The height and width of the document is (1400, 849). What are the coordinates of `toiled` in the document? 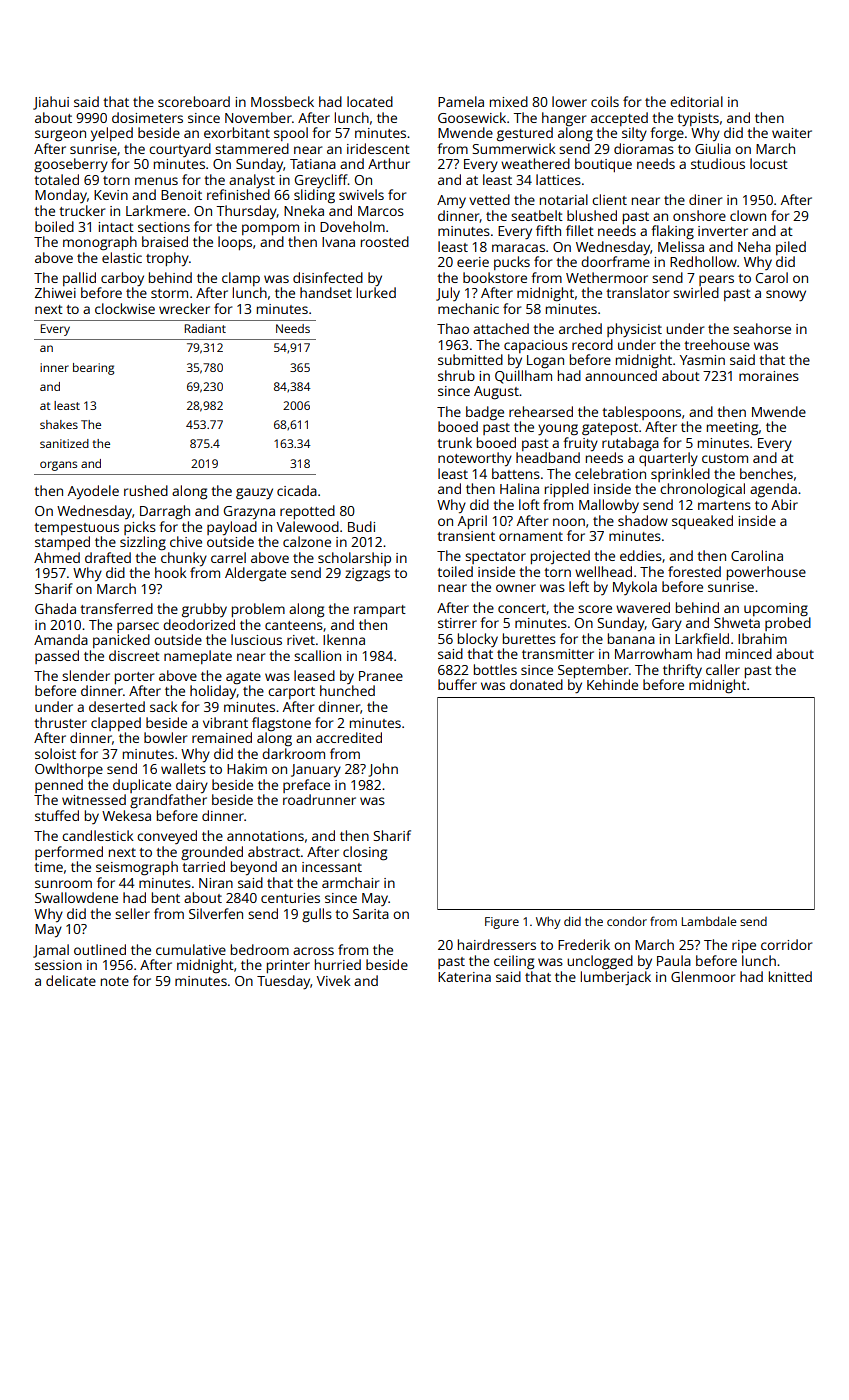 It's located at (455, 571).
